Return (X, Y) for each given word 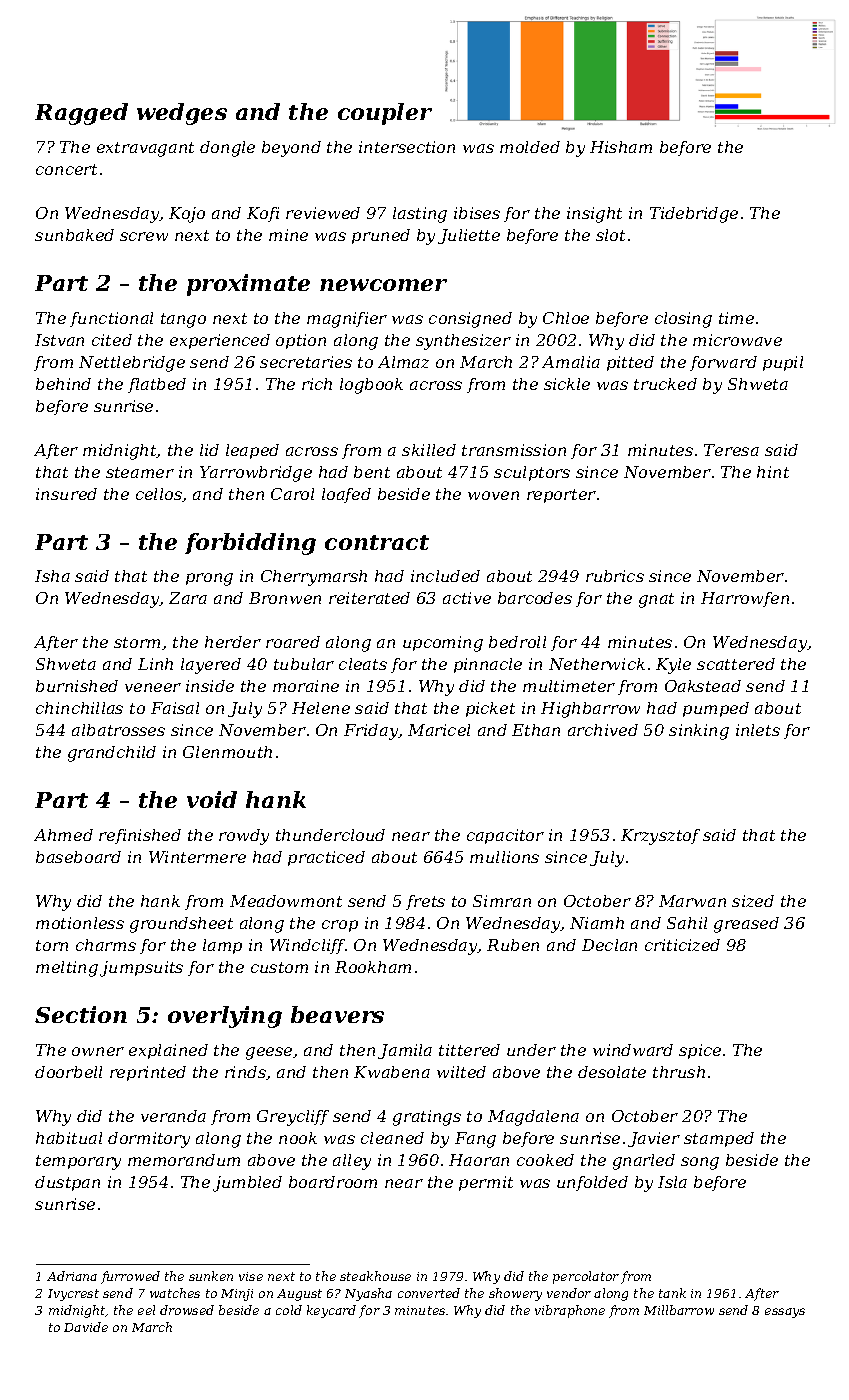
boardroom (333, 1182)
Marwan (692, 901)
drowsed (187, 1310)
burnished (77, 686)
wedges (182, 114)
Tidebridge (694, 215)
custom (279, 967)
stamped (719, 1139)
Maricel (439, 730)
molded (530, 147)
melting (67, 969)
